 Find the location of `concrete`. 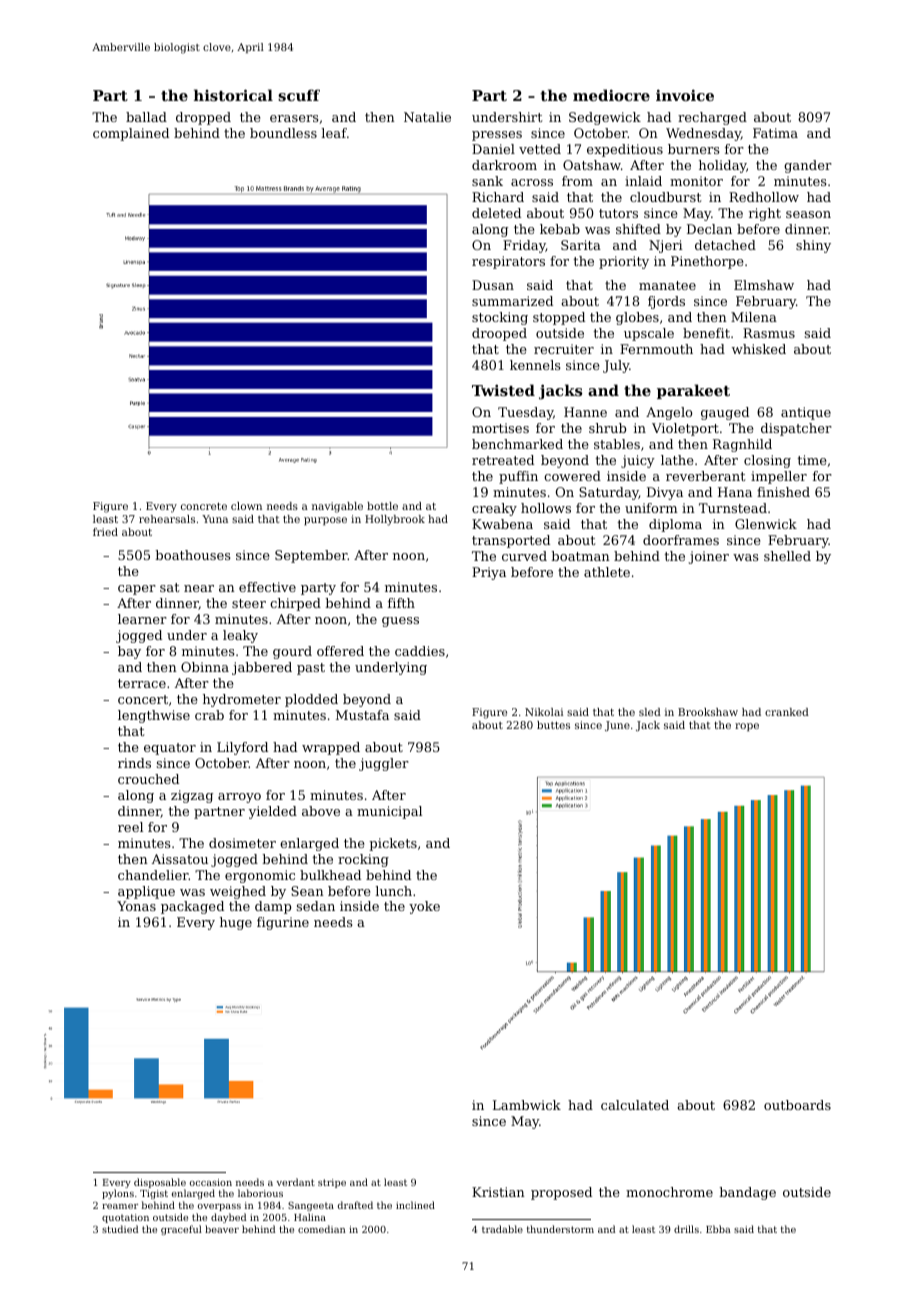

concrete is located at coordinates (204, 506).
